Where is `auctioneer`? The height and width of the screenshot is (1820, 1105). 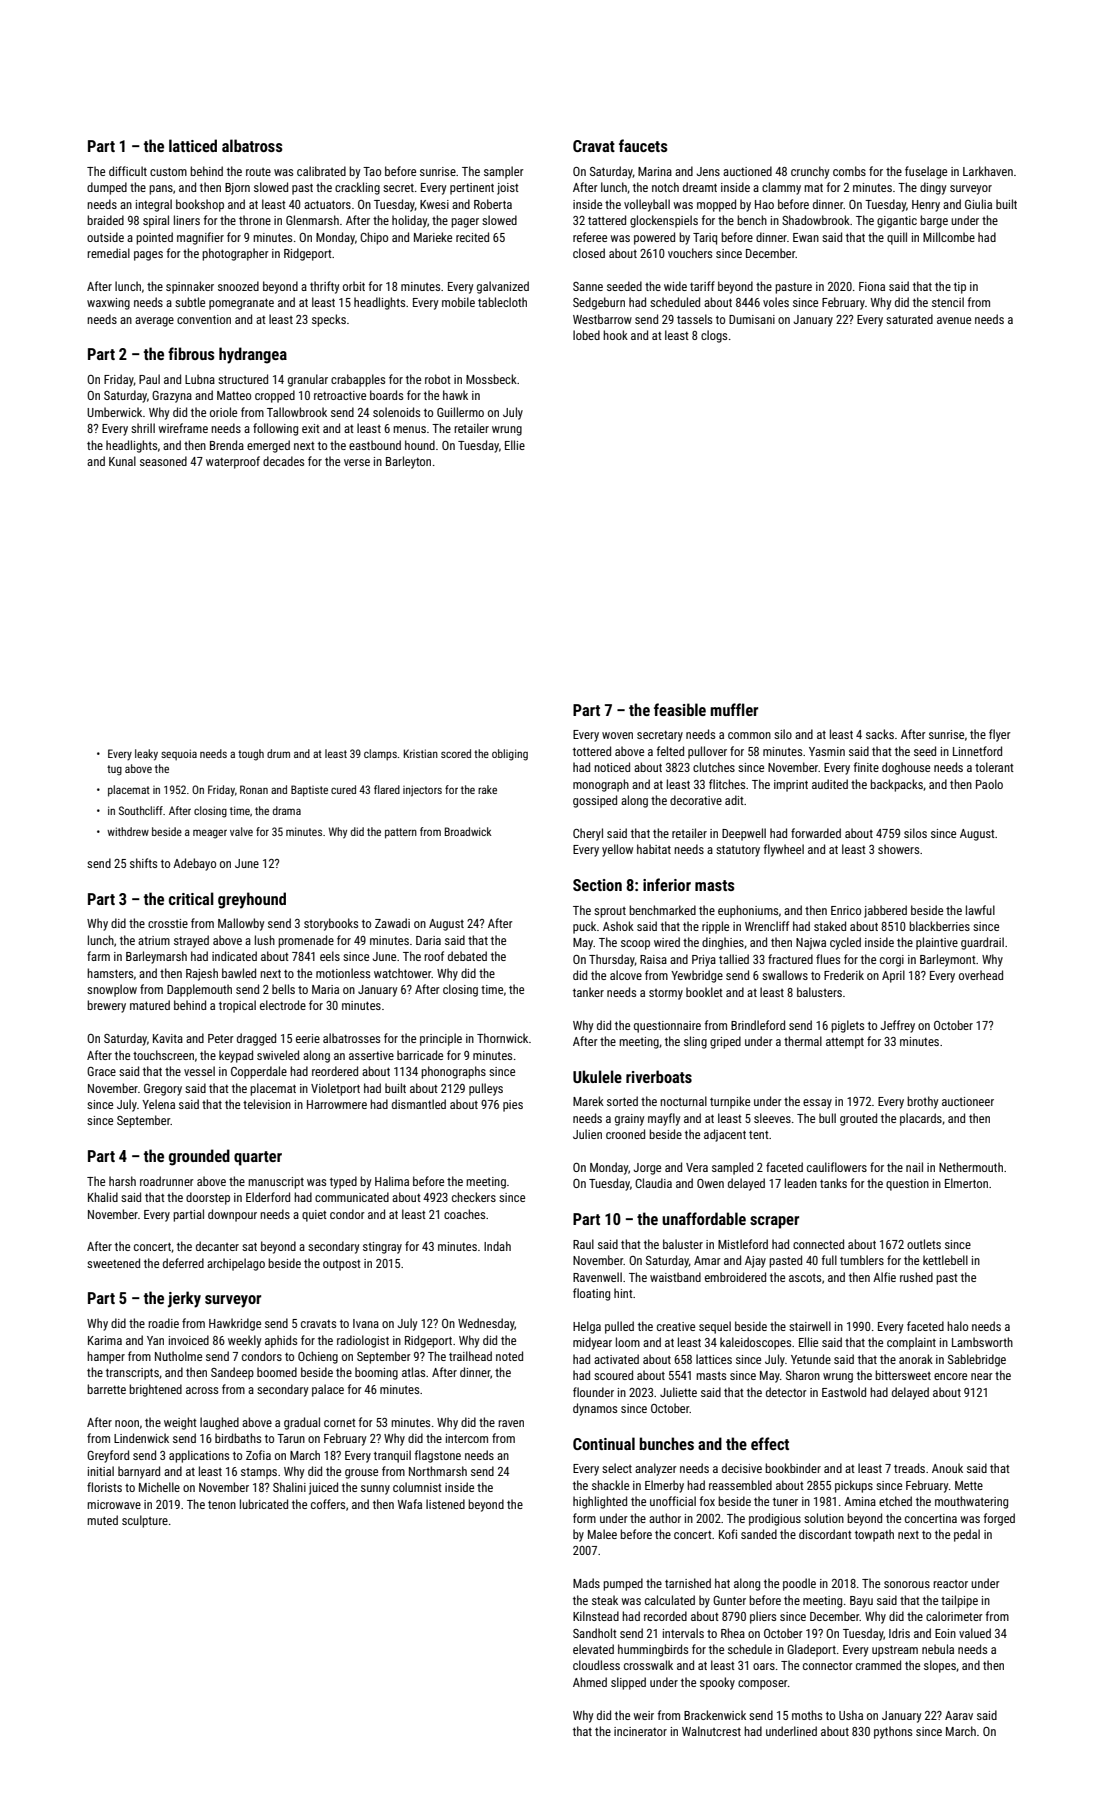
auctioneer is located at coordinates (968, 1101).
